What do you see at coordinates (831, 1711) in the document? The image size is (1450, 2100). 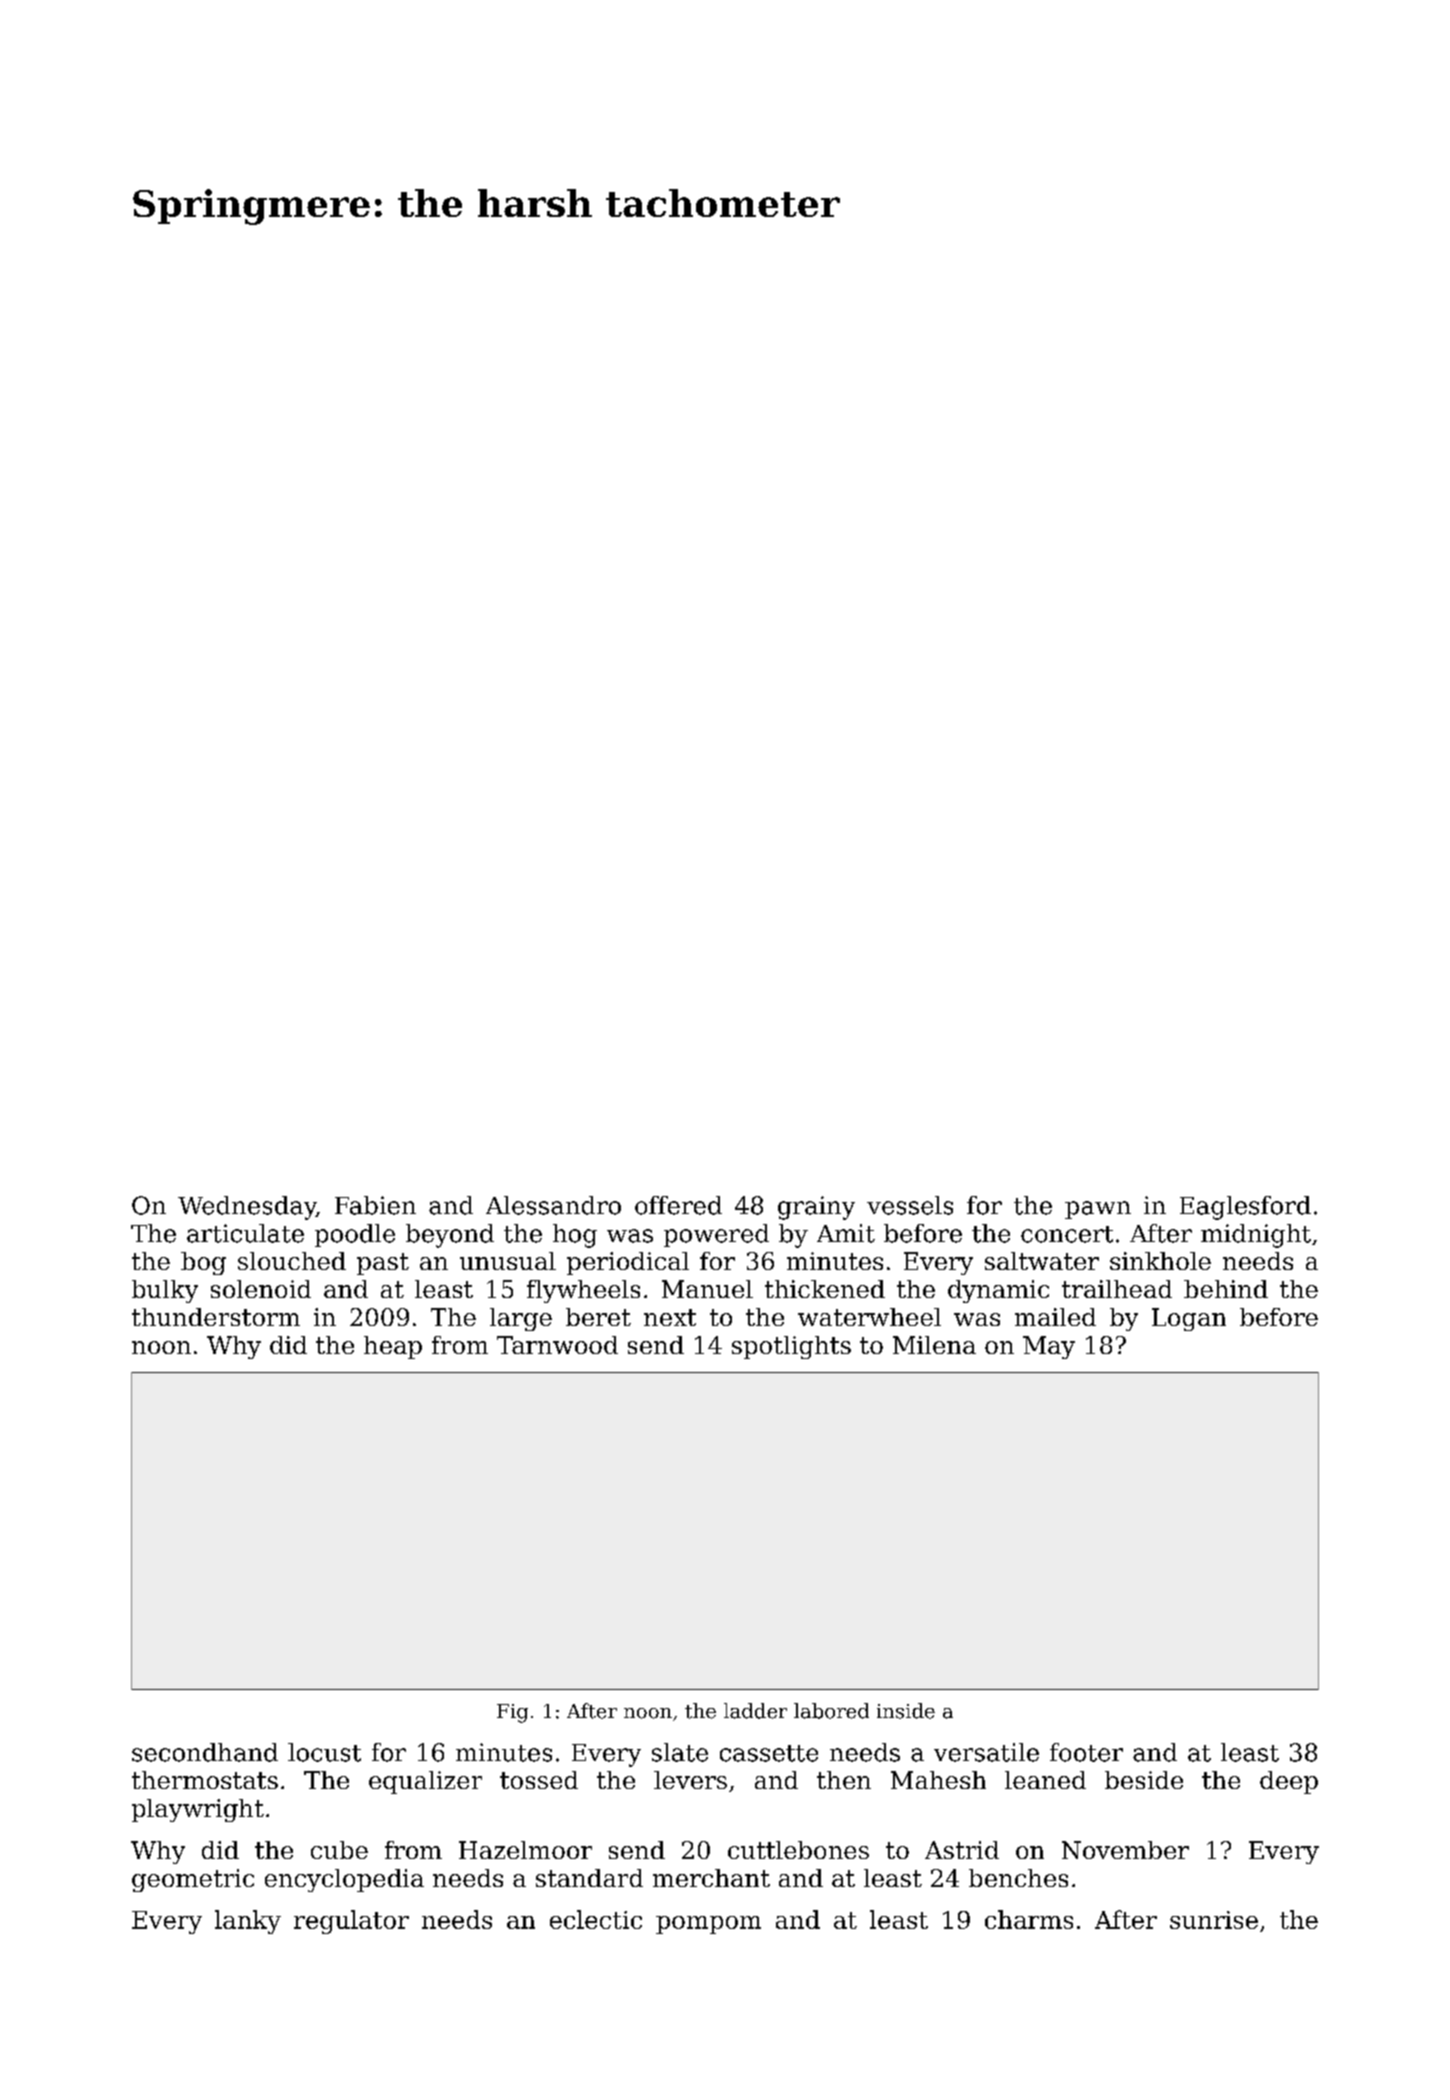 I see `labored` at bounding box center [831, 1711].
